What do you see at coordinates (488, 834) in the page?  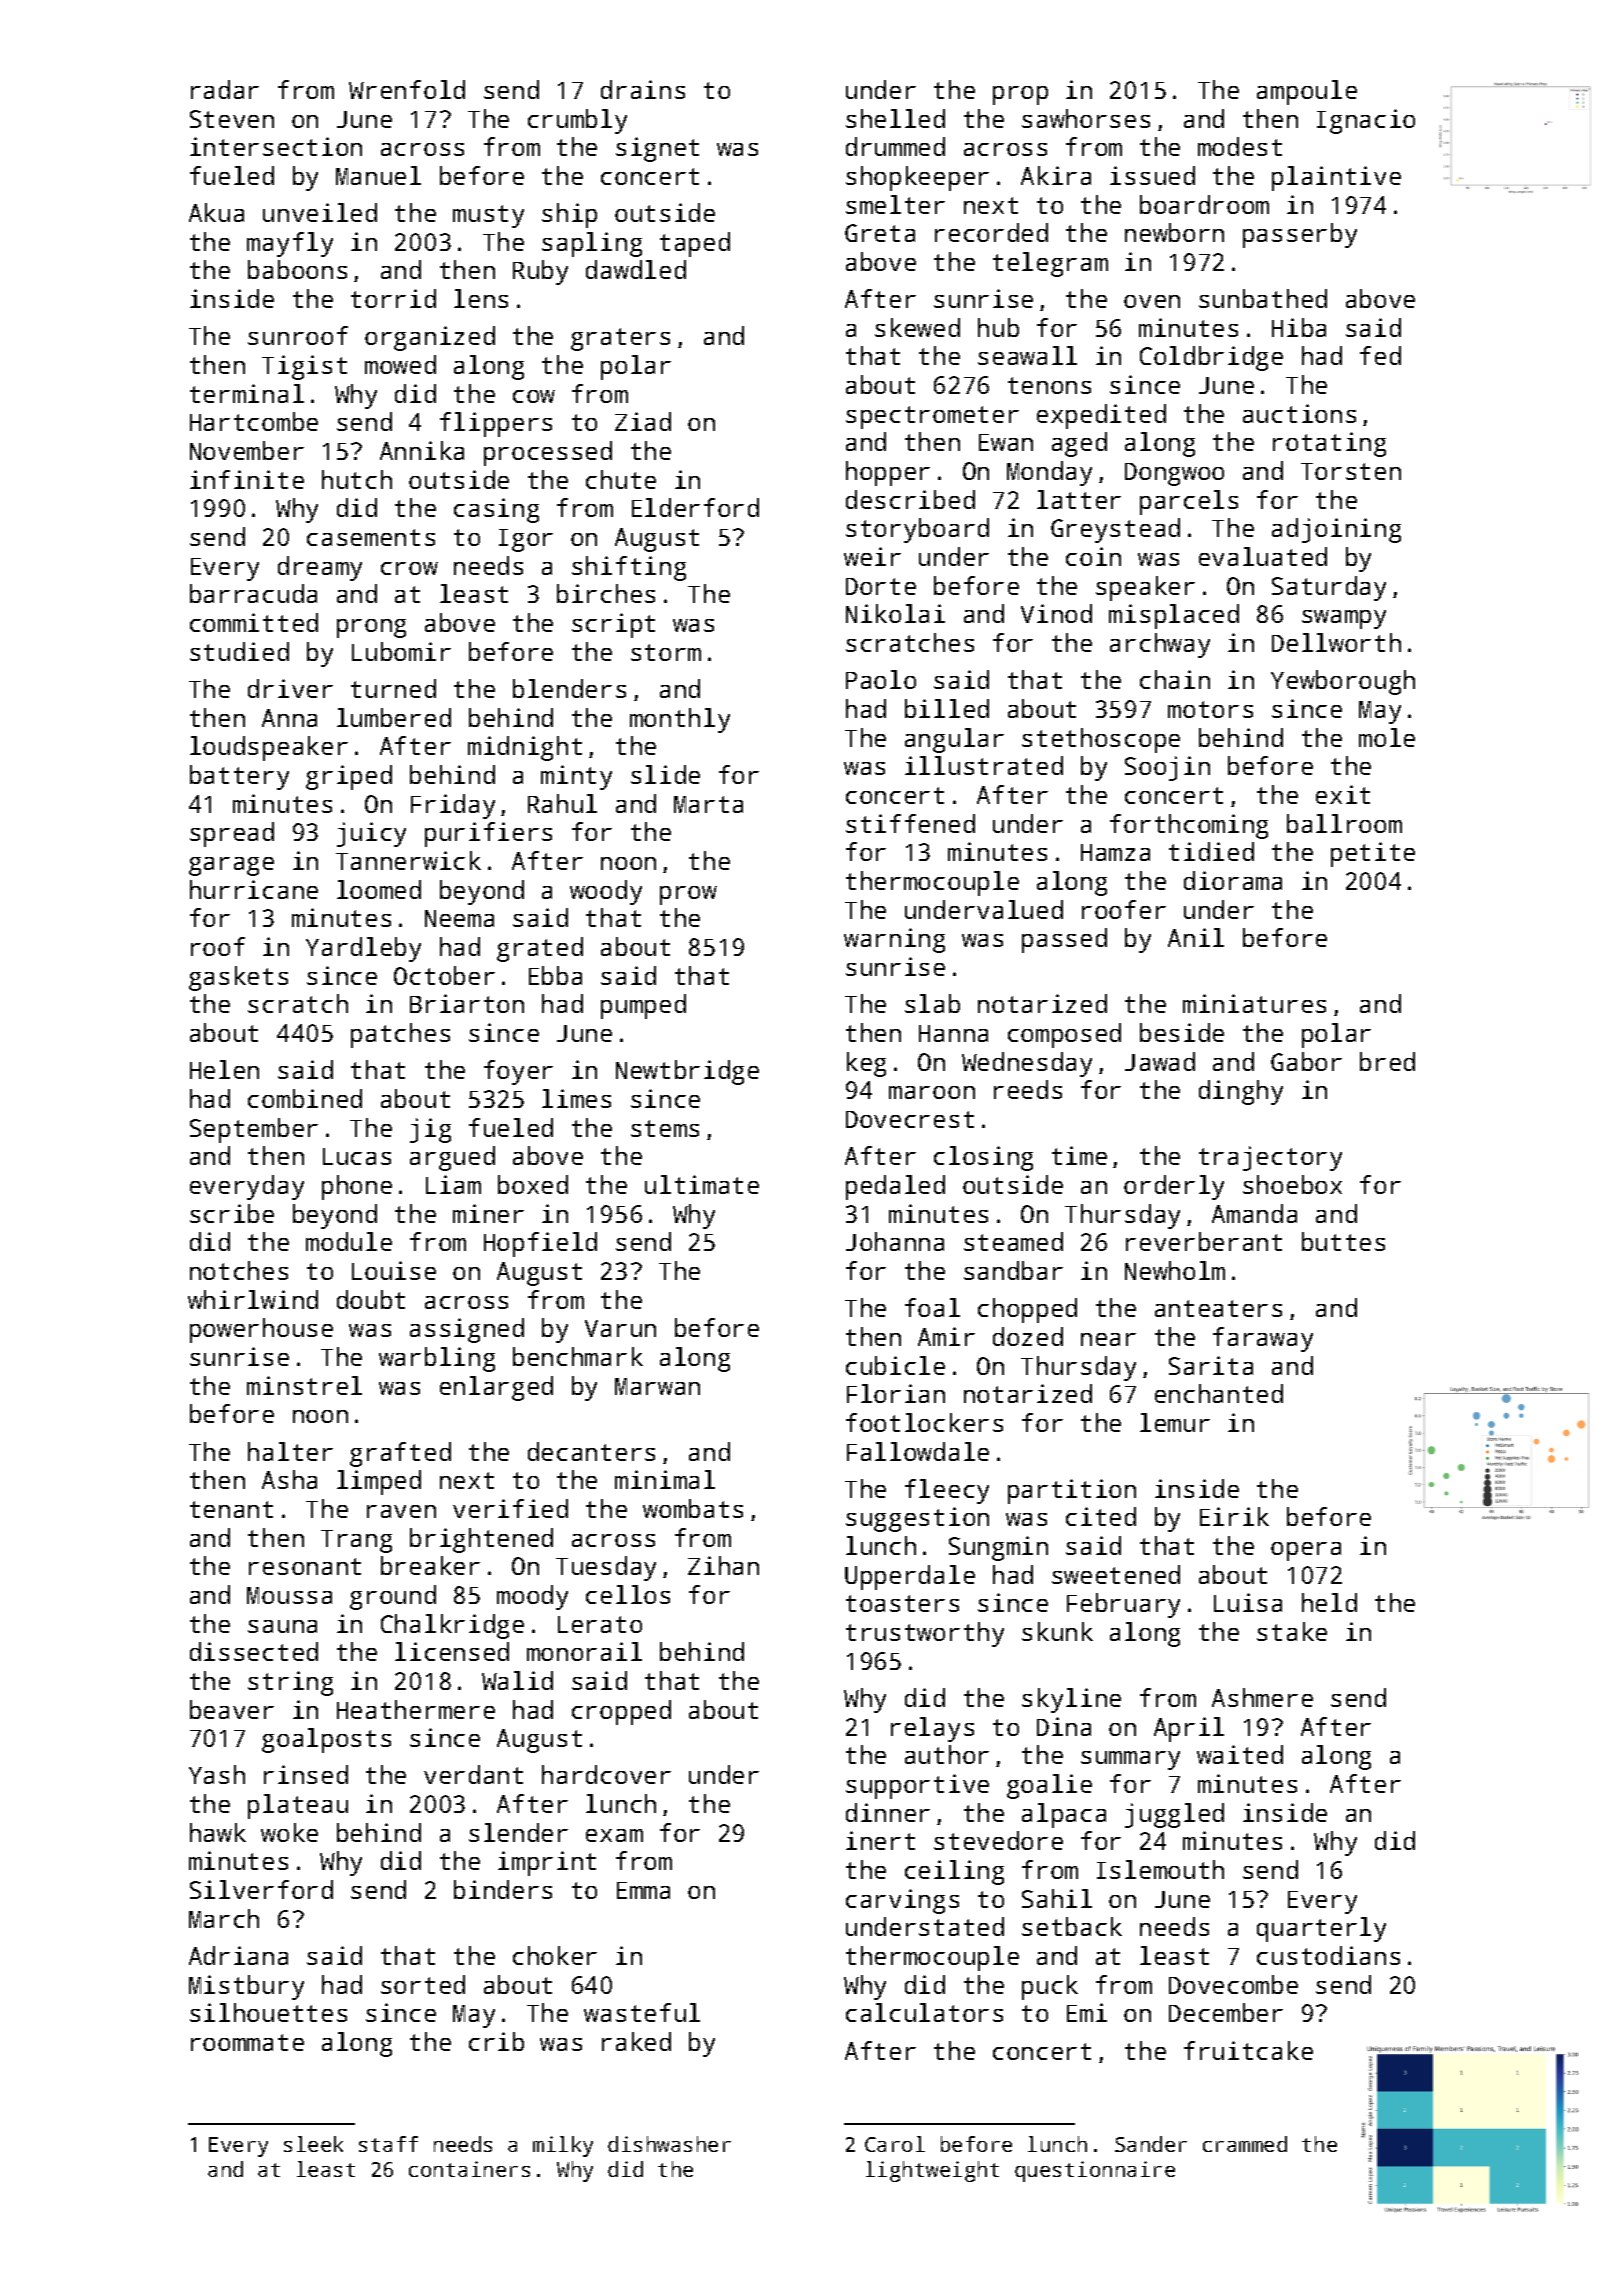 I see `purifiers` at bounding box center [488, 834].
